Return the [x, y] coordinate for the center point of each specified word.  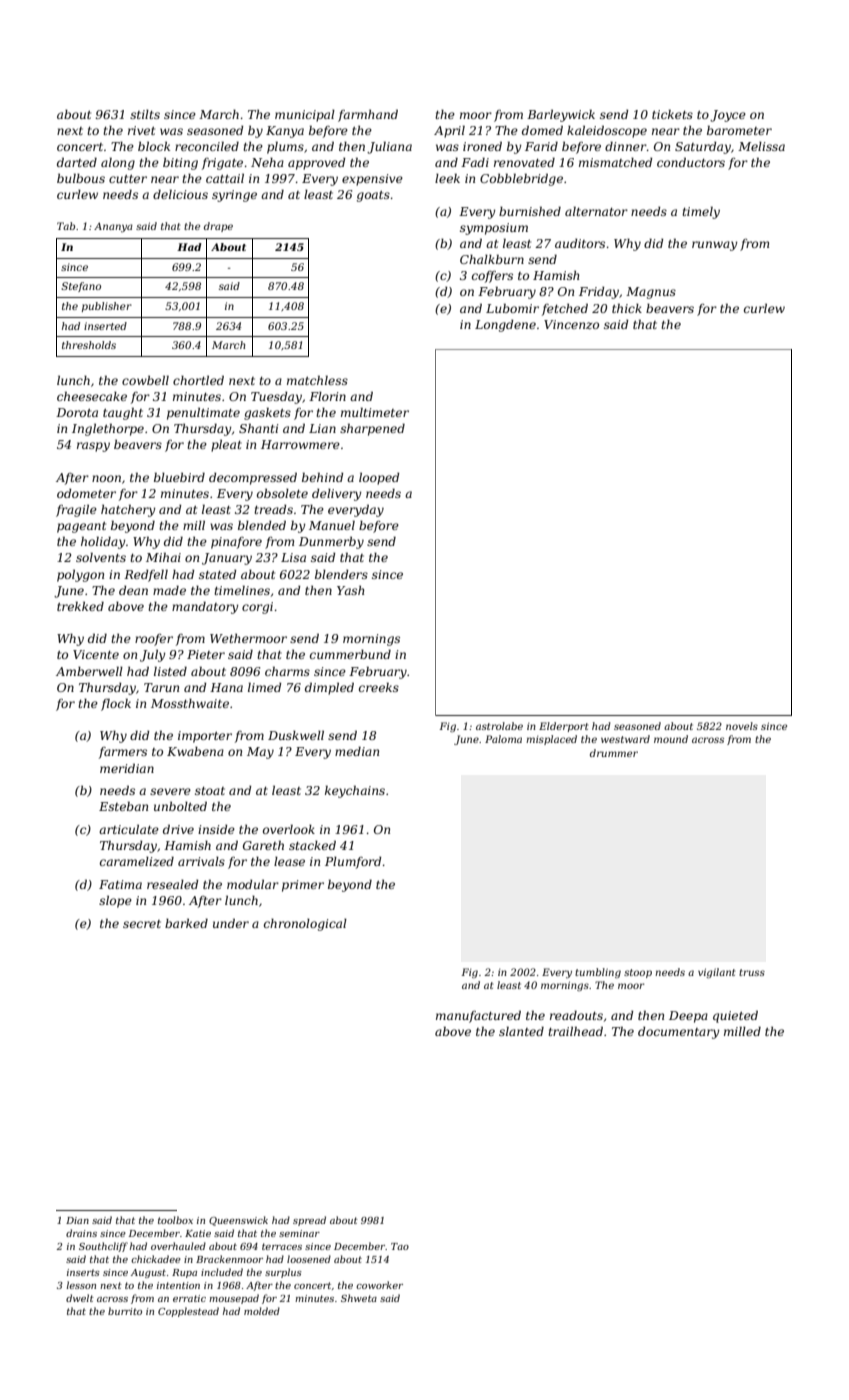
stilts [145, 114]
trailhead [575, 1031]
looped [379, 478]
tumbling [598, 973]
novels [742, 726]
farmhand [368, 115]
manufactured [478, 1016]
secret [142, 924]
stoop [638, 973]
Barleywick [561, 115]
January [227, 559]
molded [262, 1311]
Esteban [123, 806]
